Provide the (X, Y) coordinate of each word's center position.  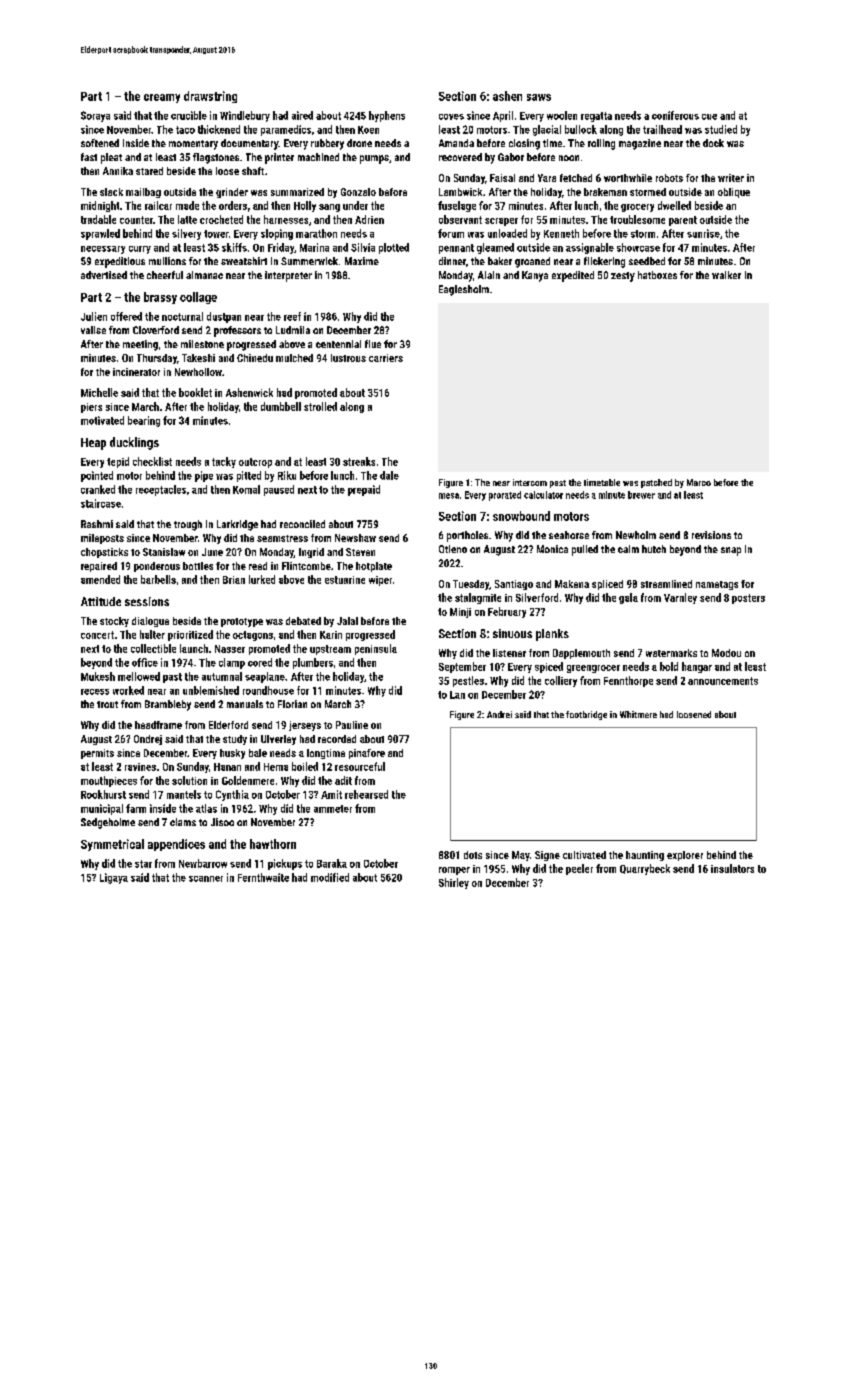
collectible (153, 648)
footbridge (586, 715)
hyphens (387, 116)
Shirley (454, 883)
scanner (206, 879)
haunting (645, 856)
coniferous (675, 115)
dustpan (224, 317)
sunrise (703, 233)
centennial (338, 344)
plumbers (313, 663)
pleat (111, 158)
